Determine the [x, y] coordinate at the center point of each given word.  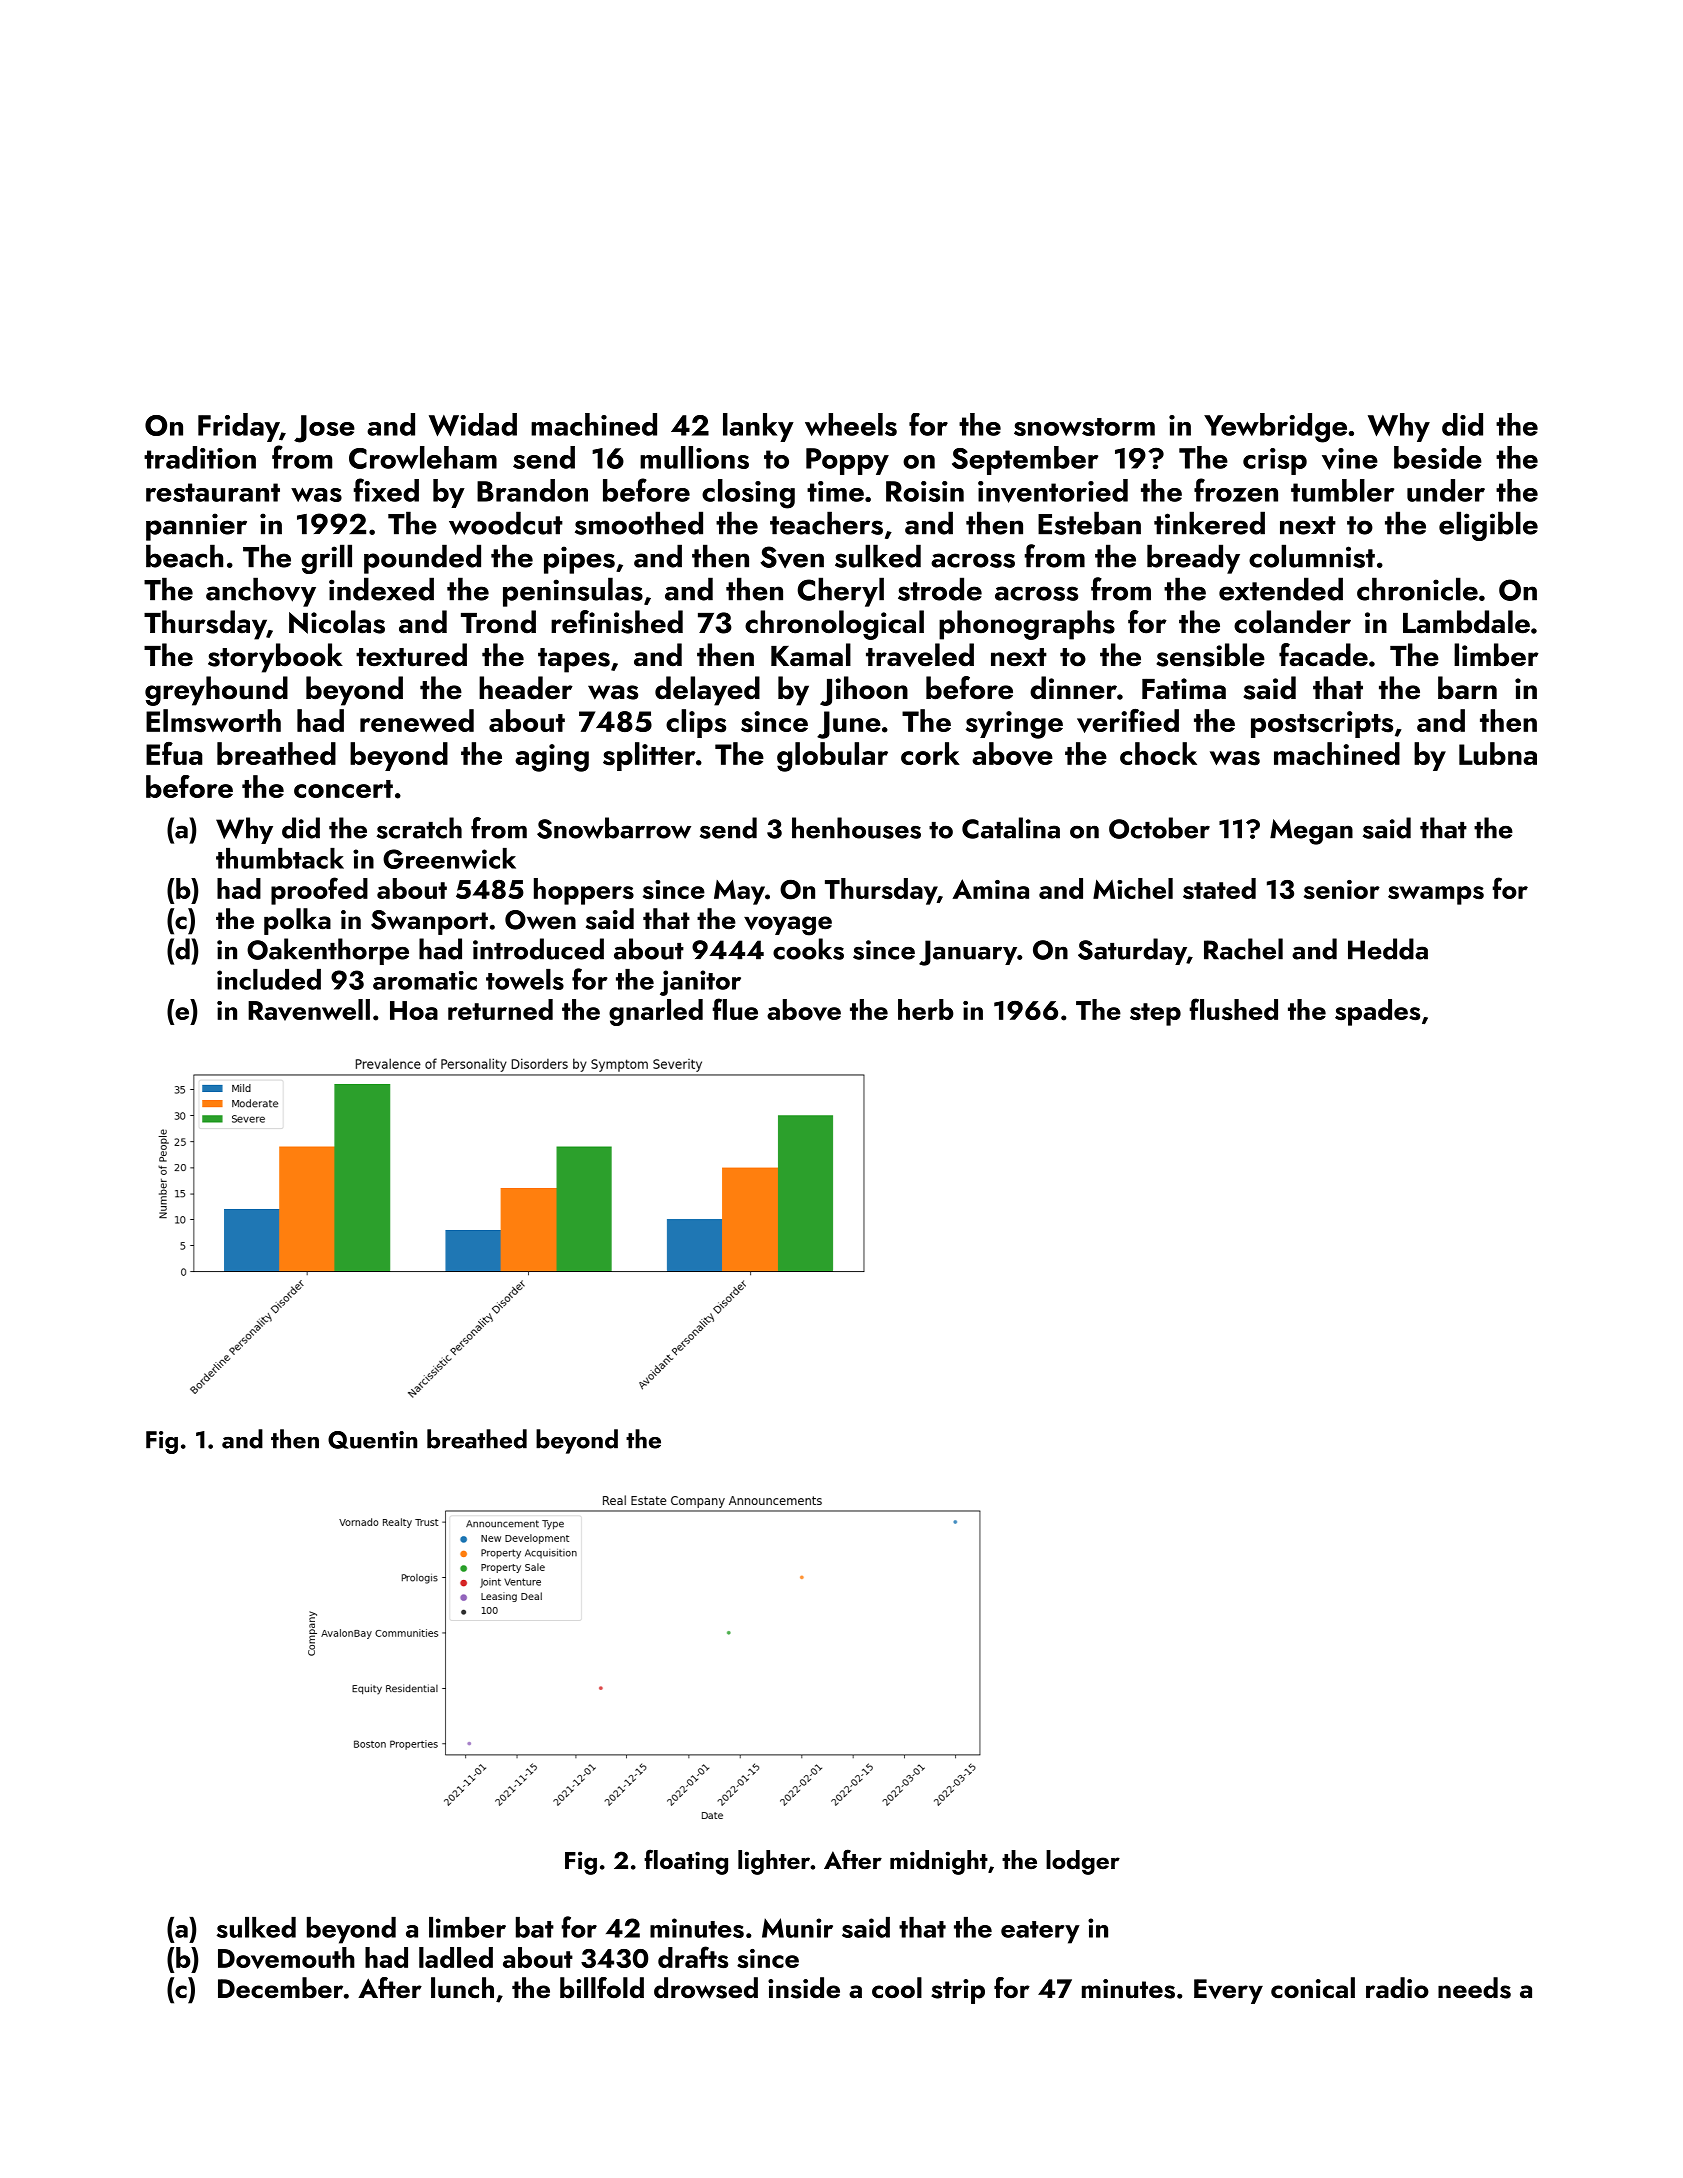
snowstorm [1084, 427]
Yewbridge [1275, 428]
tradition [200, 457]
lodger [1083, 1862]
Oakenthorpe [328, 951]
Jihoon [864, 691]
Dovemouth [286, 1958]
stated [1219, 888]
